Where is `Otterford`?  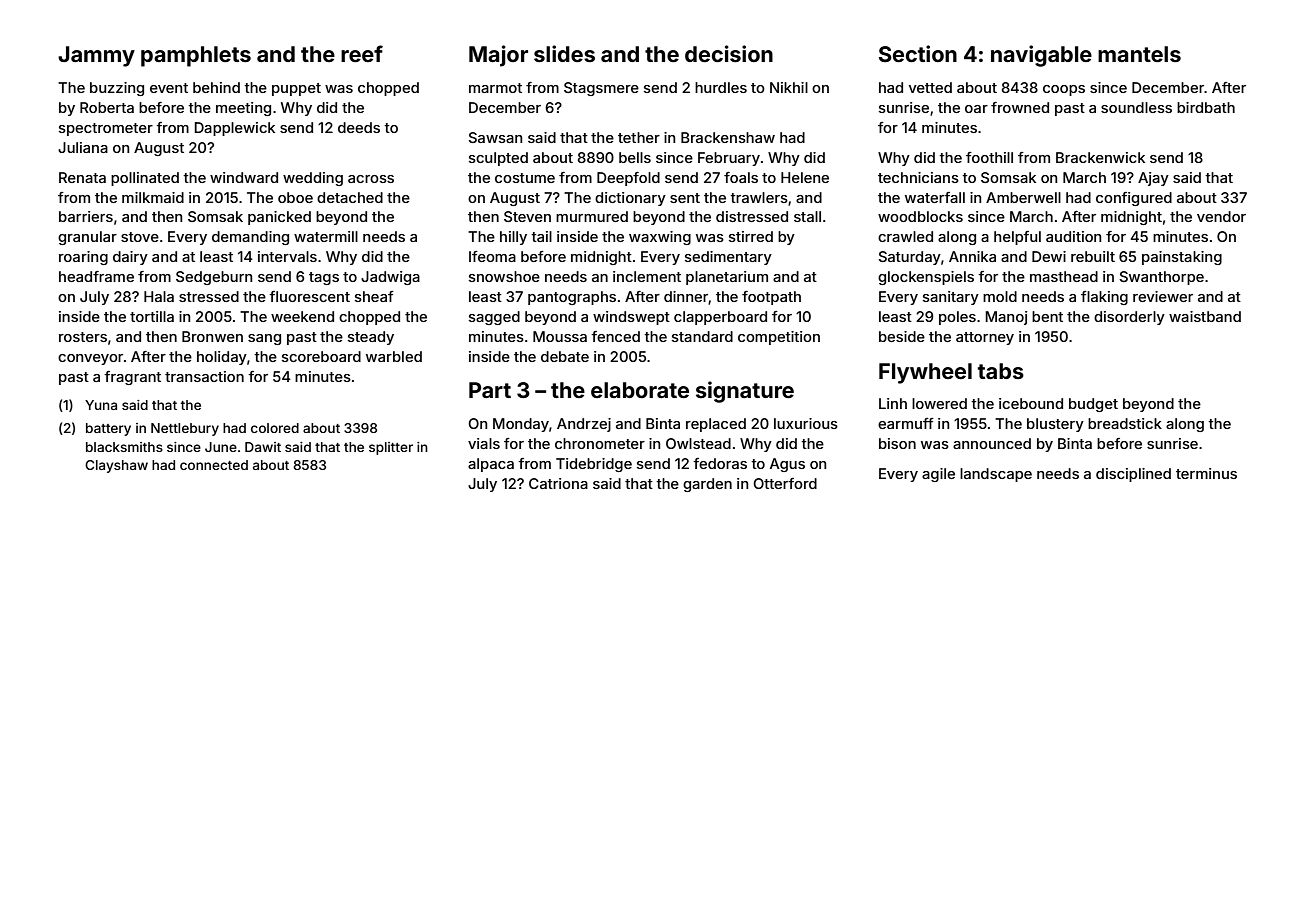
Otterford is located at coordinates (785, 483).
